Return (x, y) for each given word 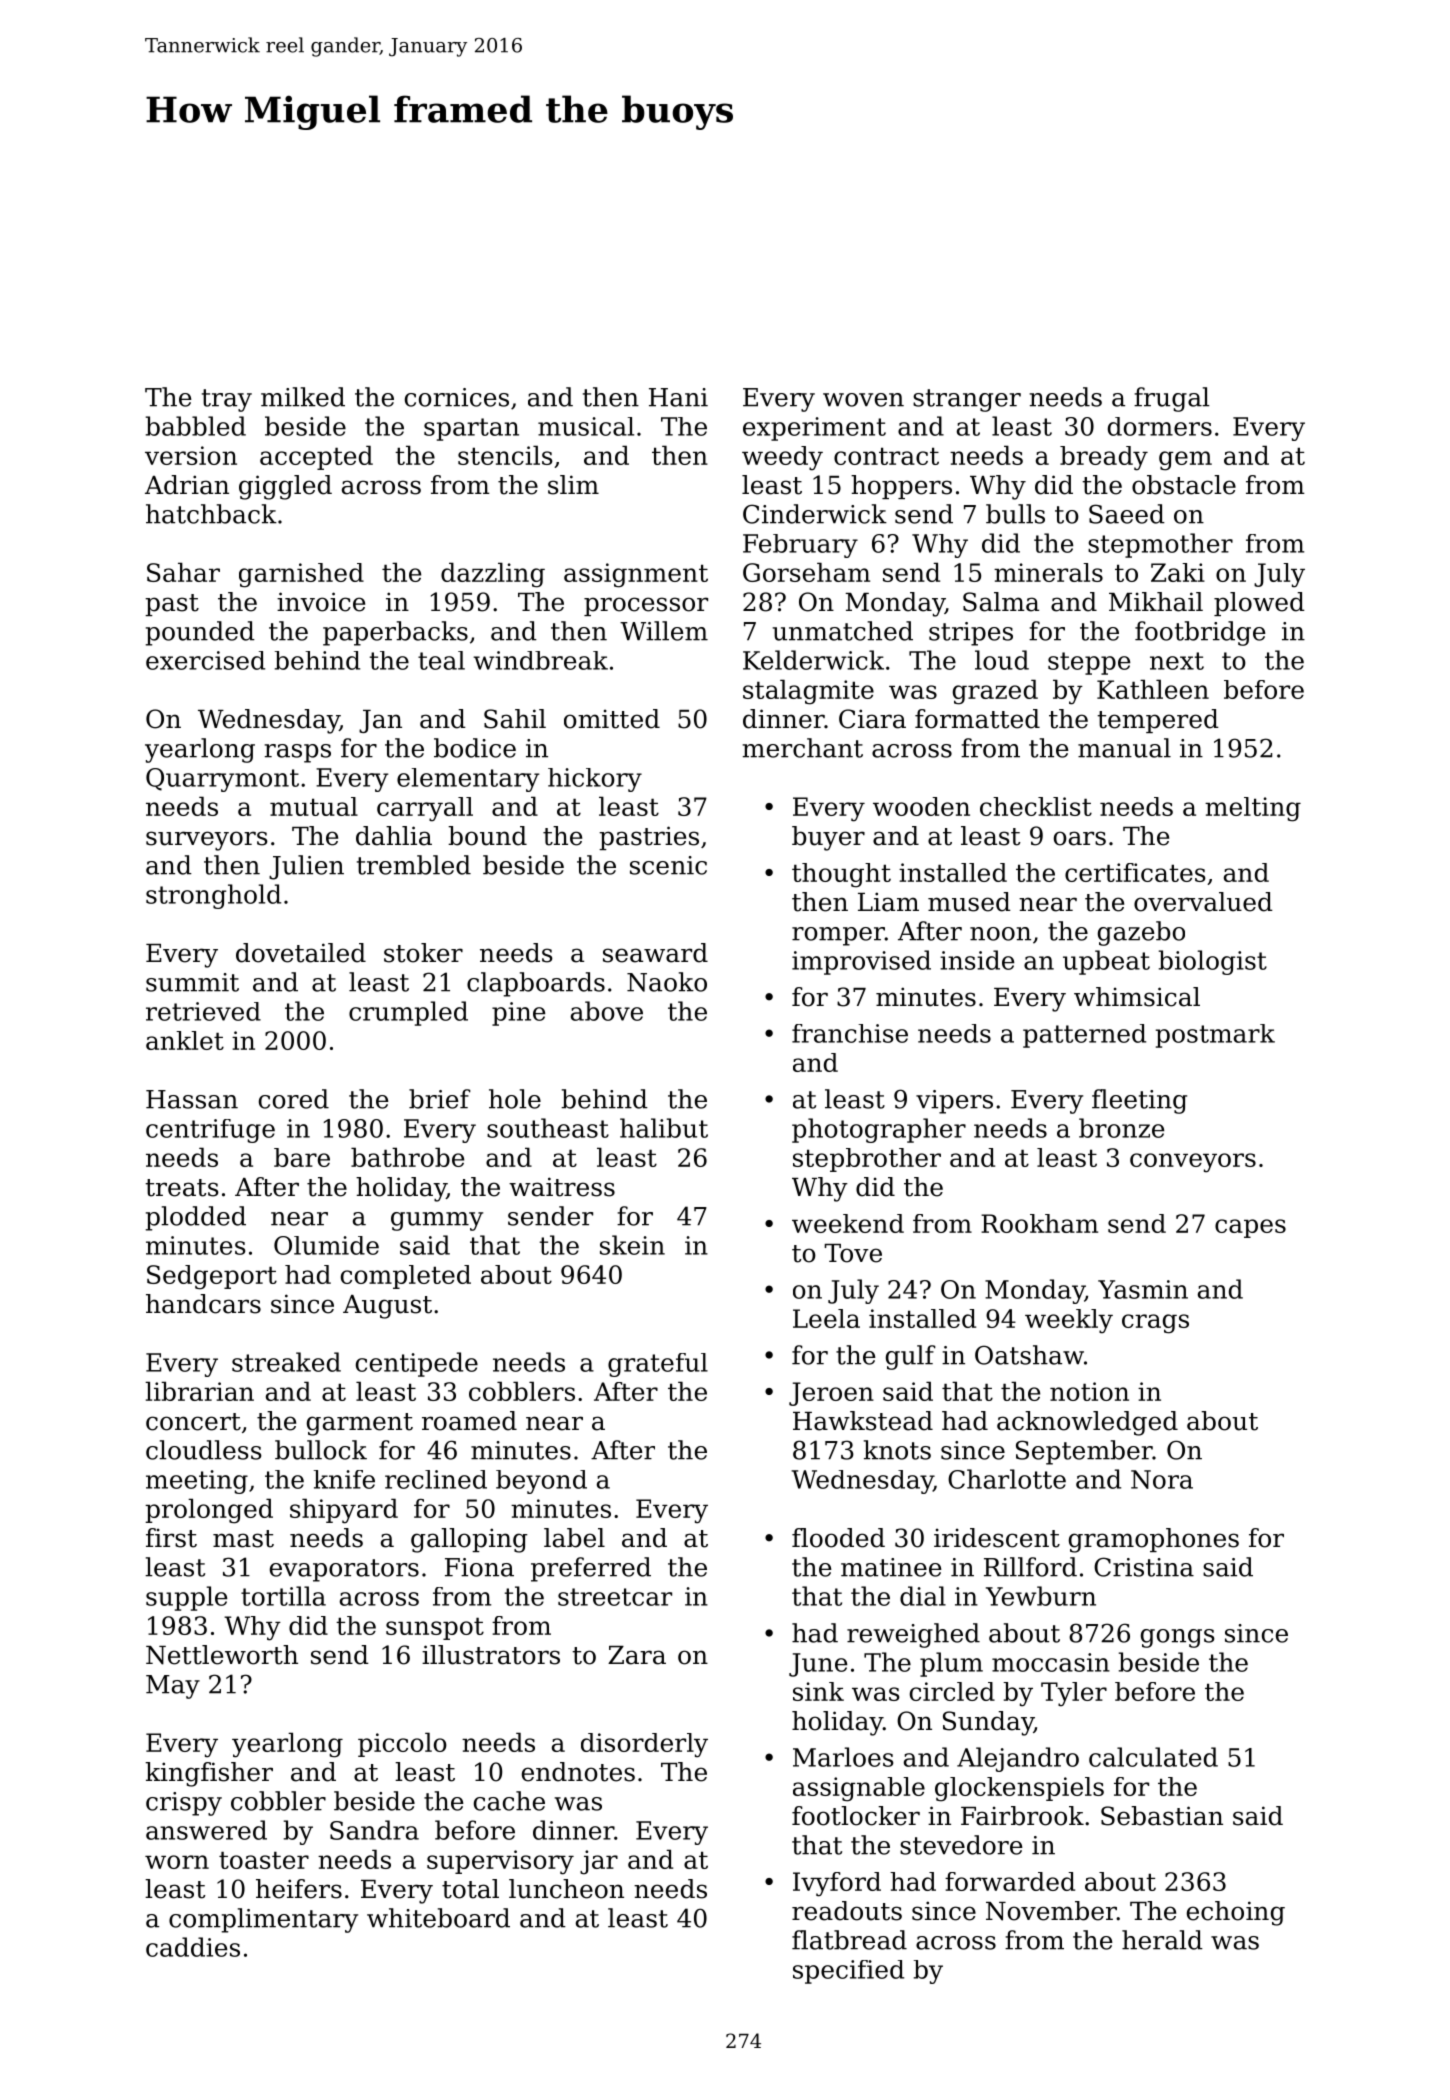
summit (192, 982)
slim (573, 485)
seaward (655, 953)
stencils (505, 455)
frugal (1172, 399)
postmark (1215, 1036)
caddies (193, 1947)
